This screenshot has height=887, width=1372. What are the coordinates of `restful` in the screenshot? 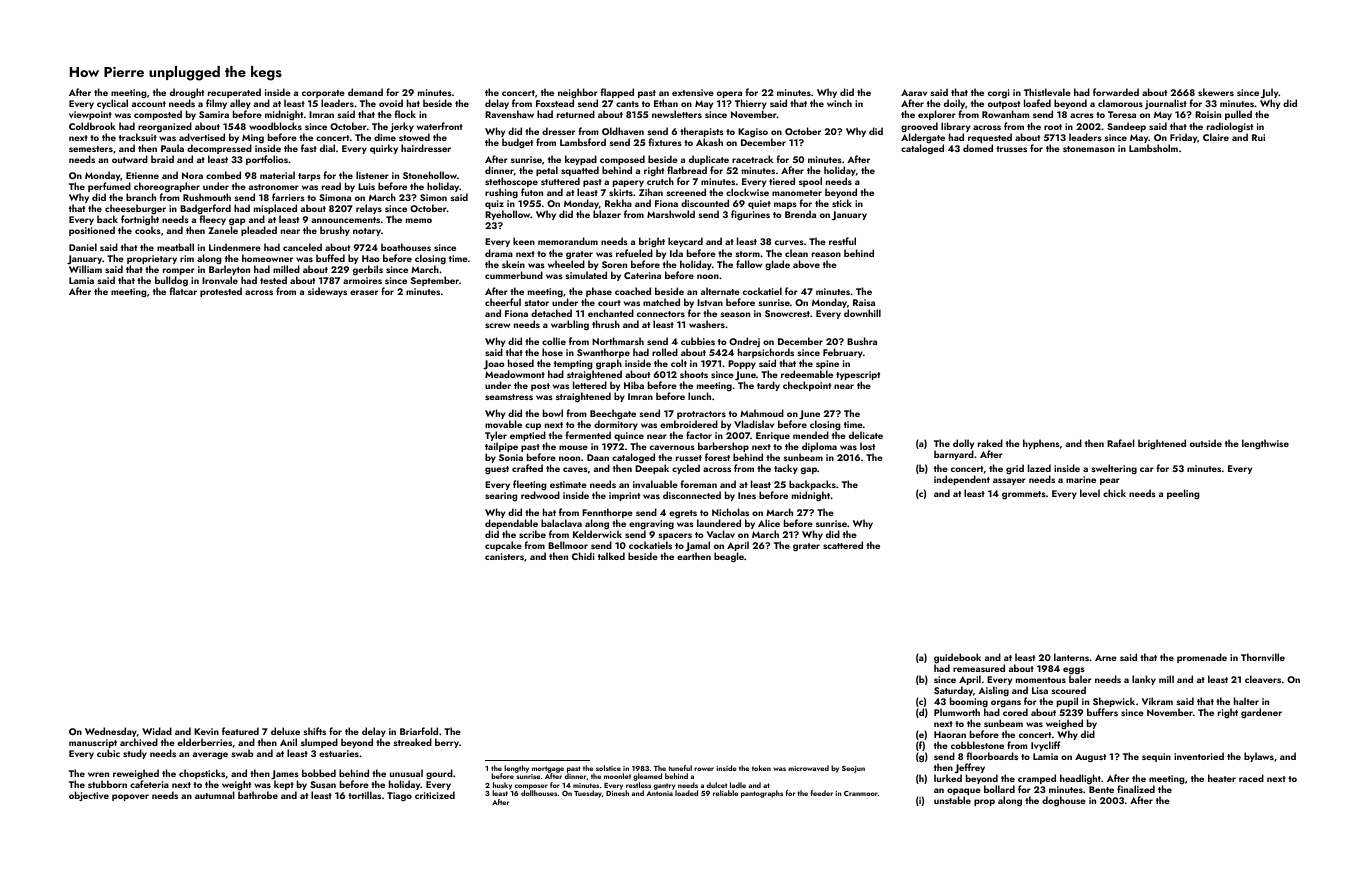 It's located at (842, 241).
